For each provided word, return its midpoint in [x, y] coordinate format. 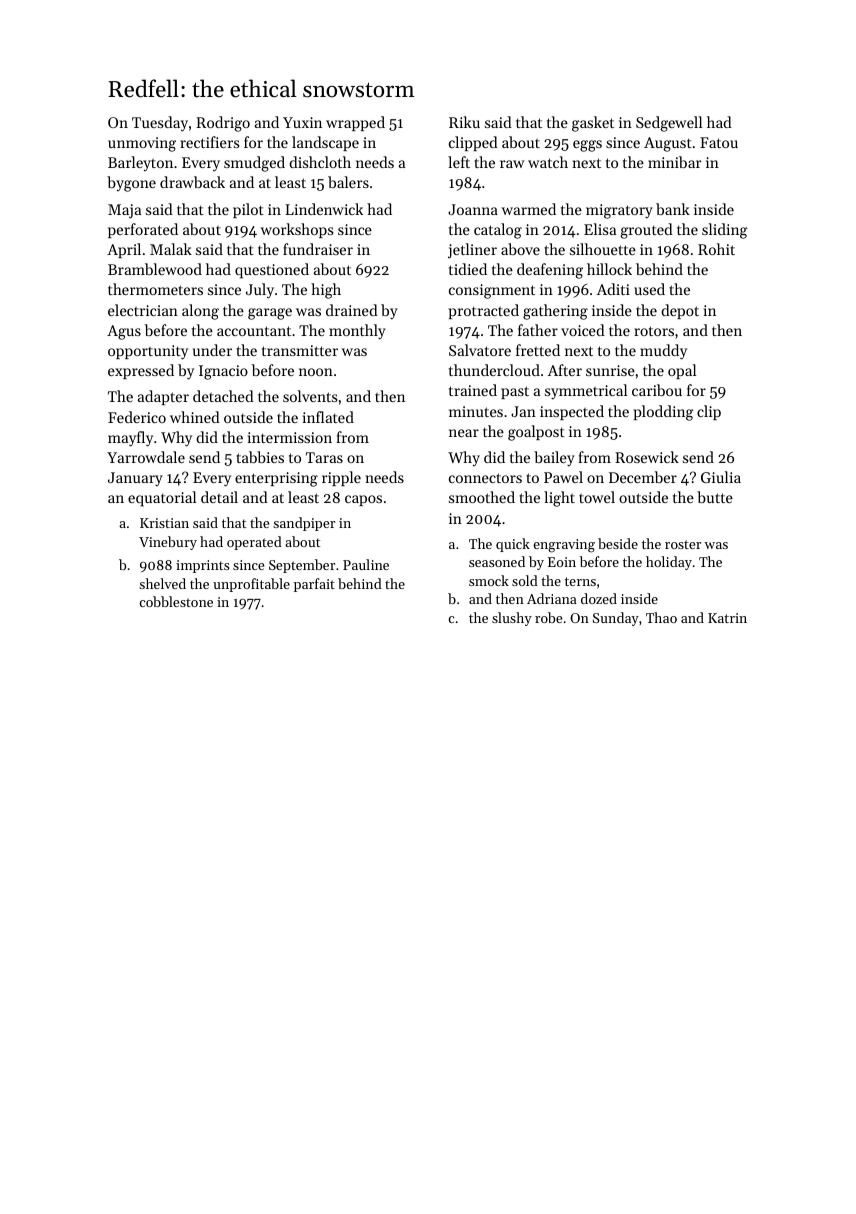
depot [680, 311]
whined [195, 417]
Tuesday [160, 124]
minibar [675, 162]
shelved [162, 583]
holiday [669, 563]
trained [473, 390]
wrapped [355, 123]
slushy [512, 619]
